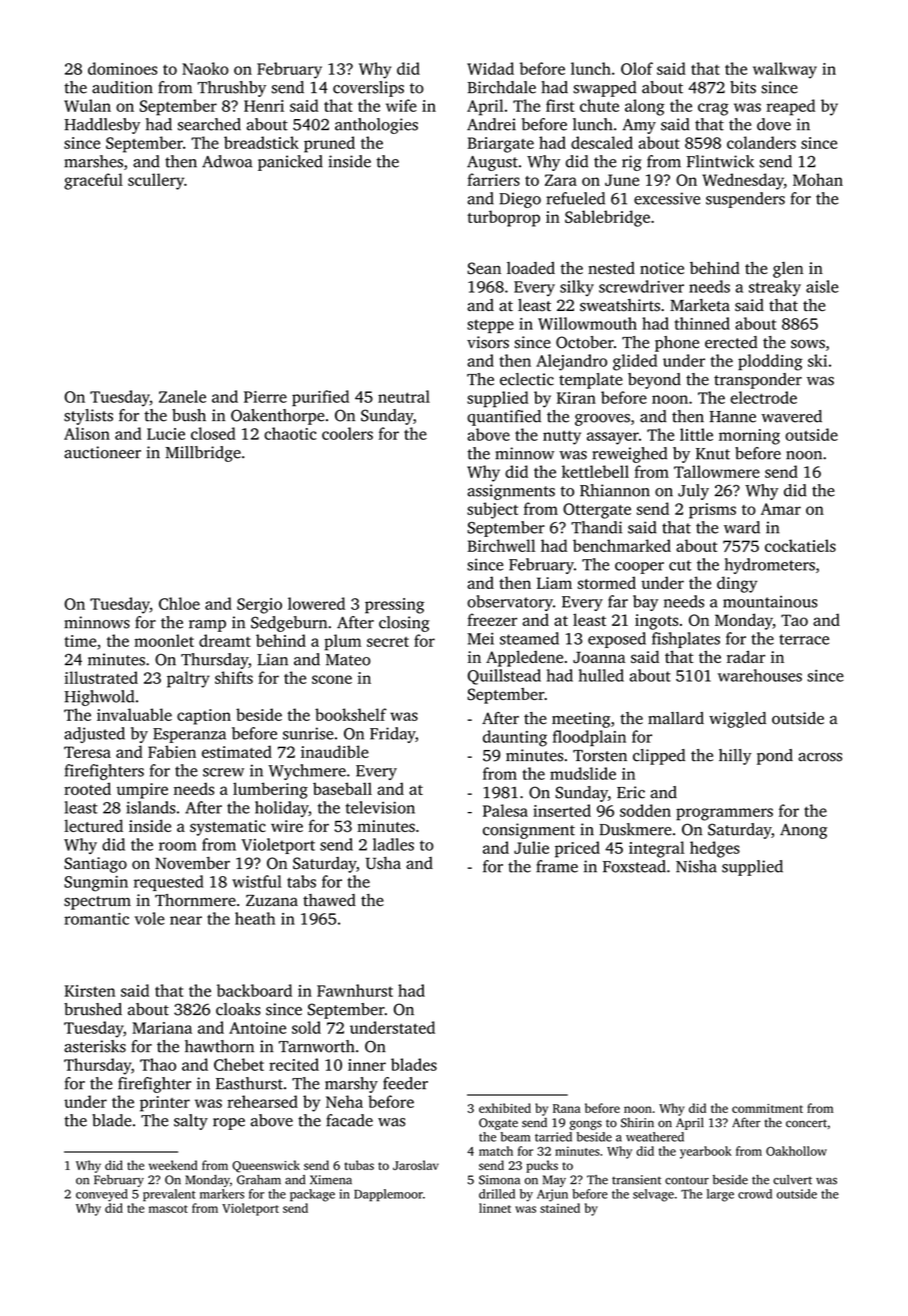  What do you see at coordinates (102, 1195) in the page?
I see `conveyed` at bounding box center [102, 1195].
